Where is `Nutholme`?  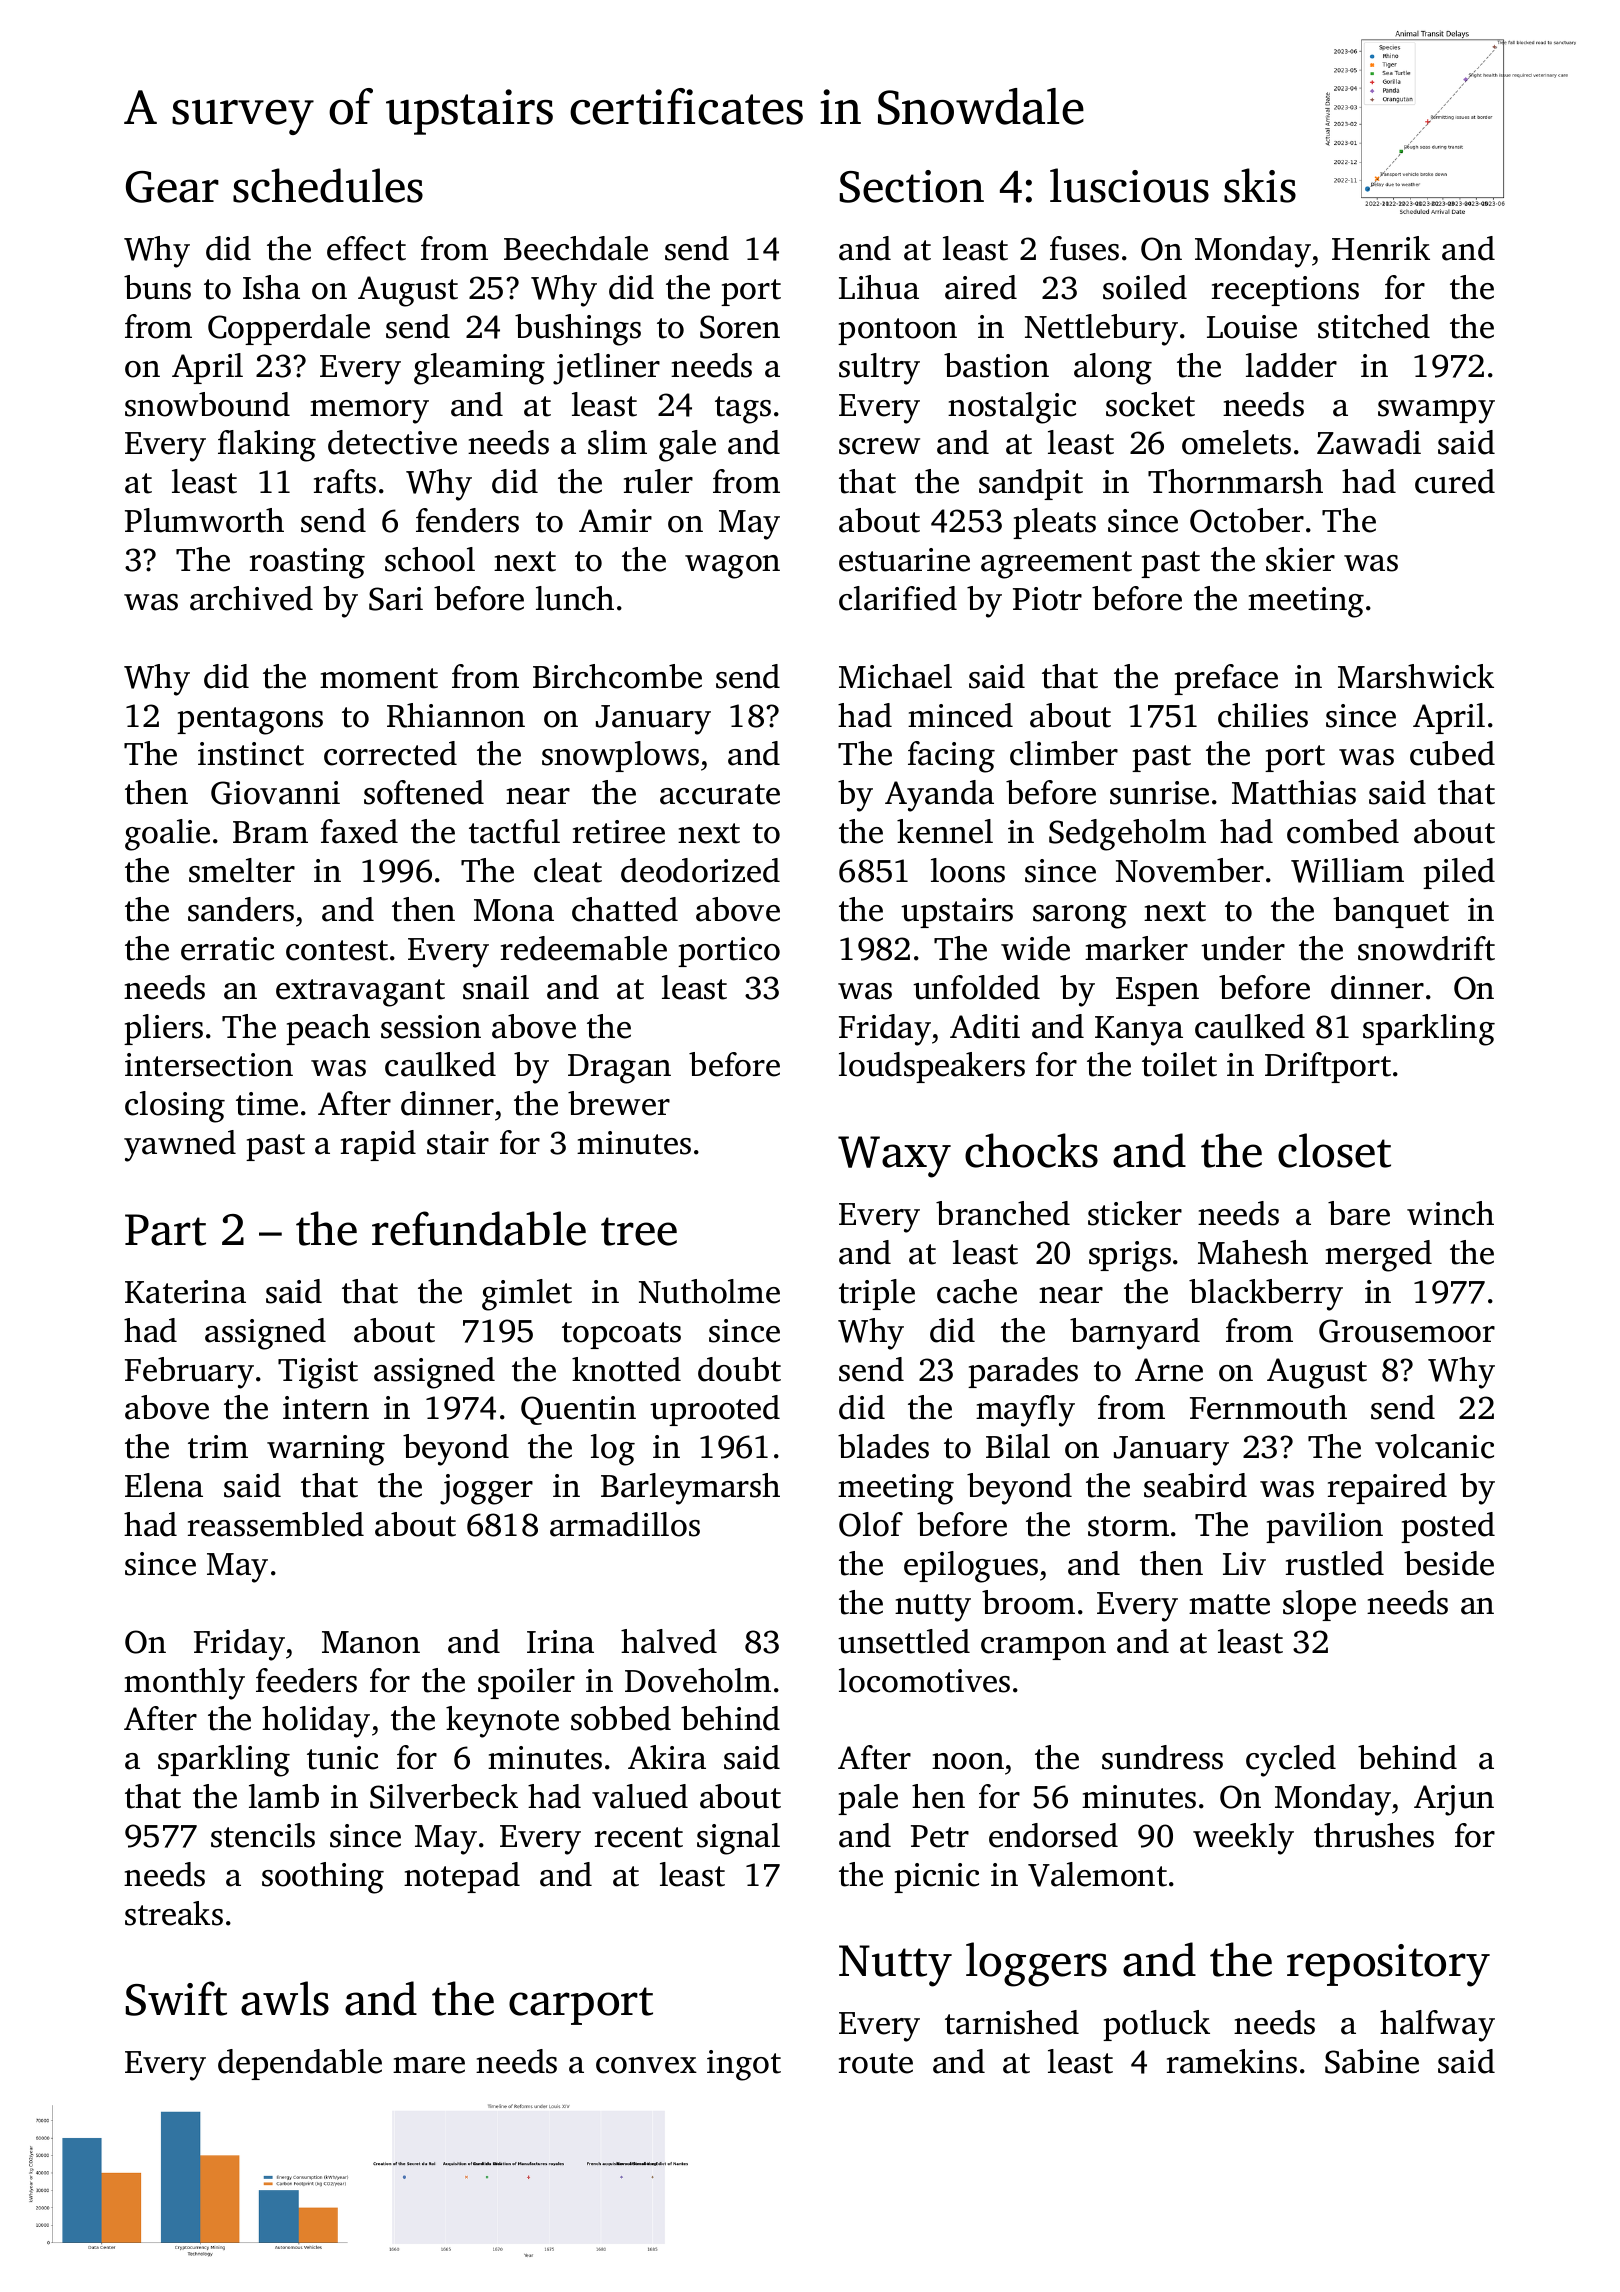
Nutholme is located at coordinates (709, 1291).
